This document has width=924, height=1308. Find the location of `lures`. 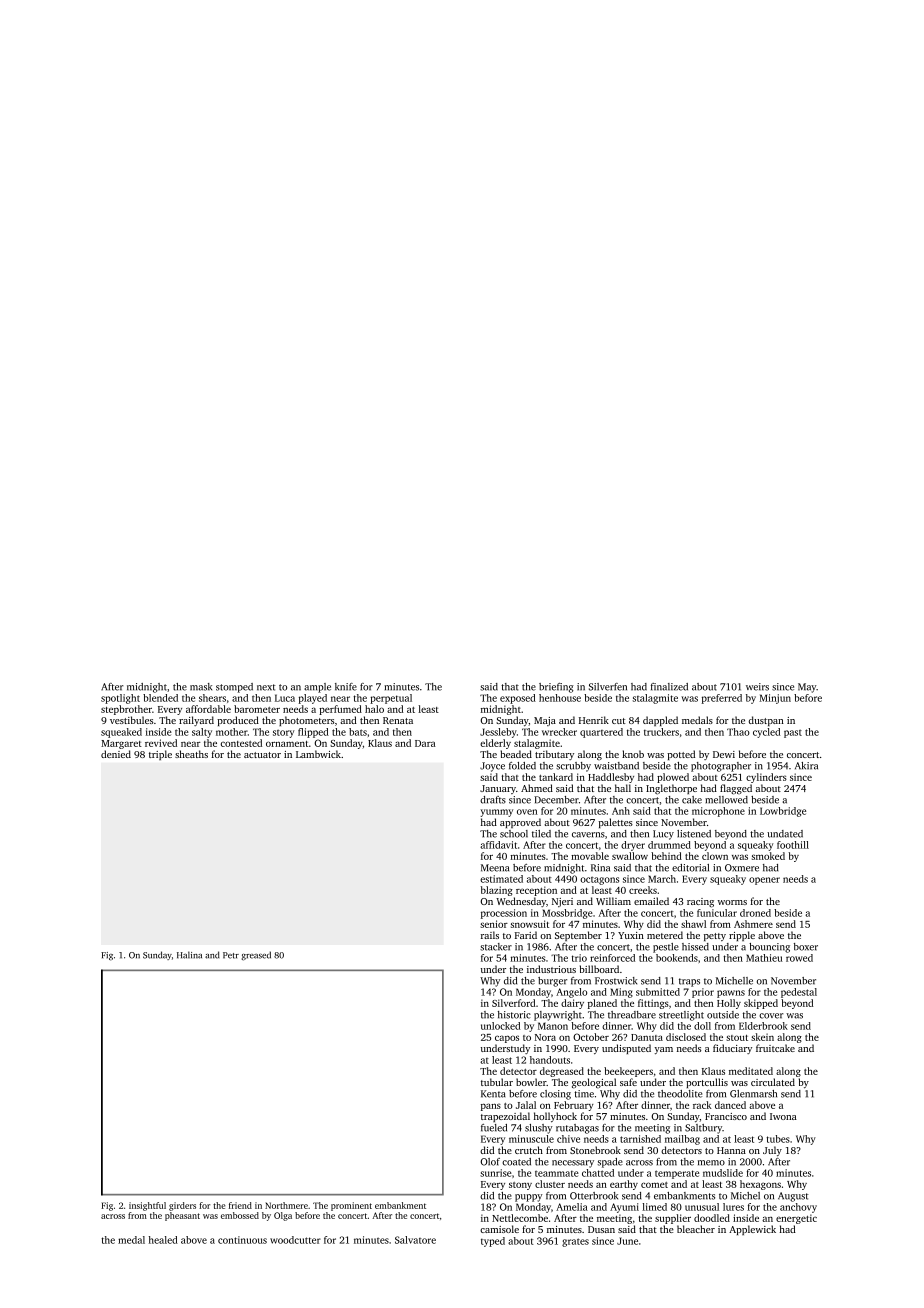

lures is located at coordinates (733, 1207).
